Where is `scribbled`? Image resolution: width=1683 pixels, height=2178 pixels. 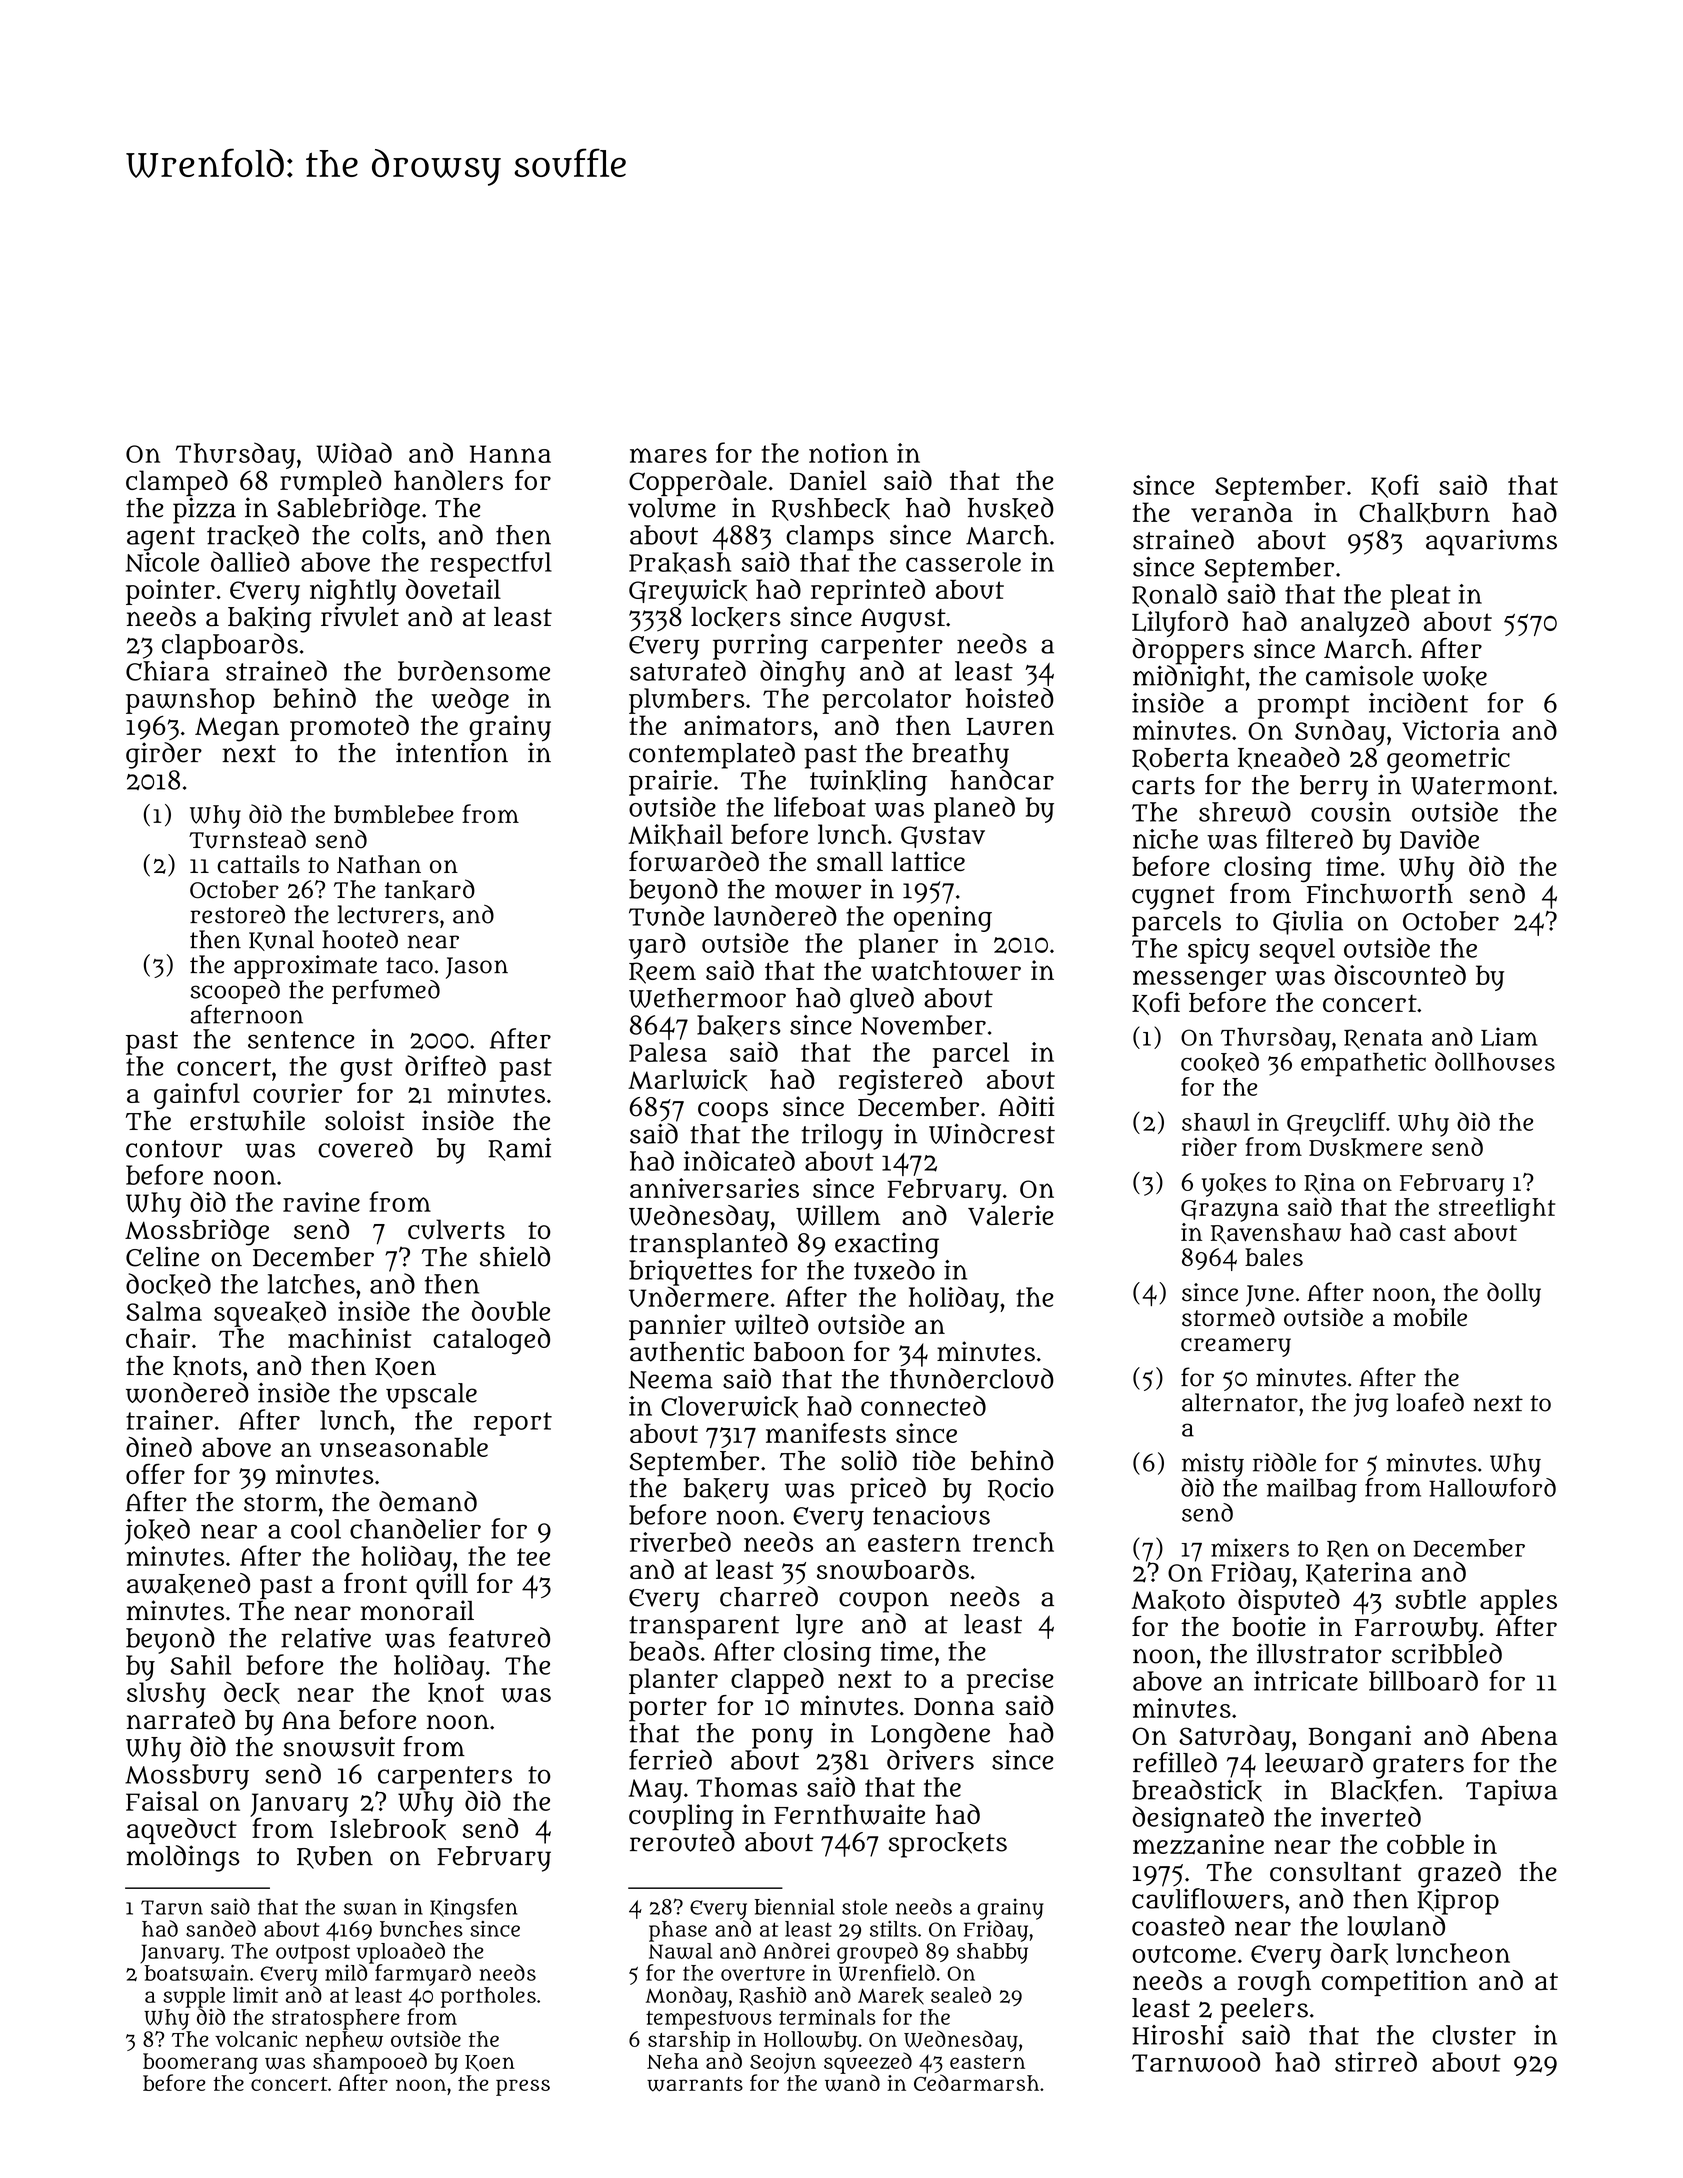 scribbled is located at coordinates (1447, 1653).
